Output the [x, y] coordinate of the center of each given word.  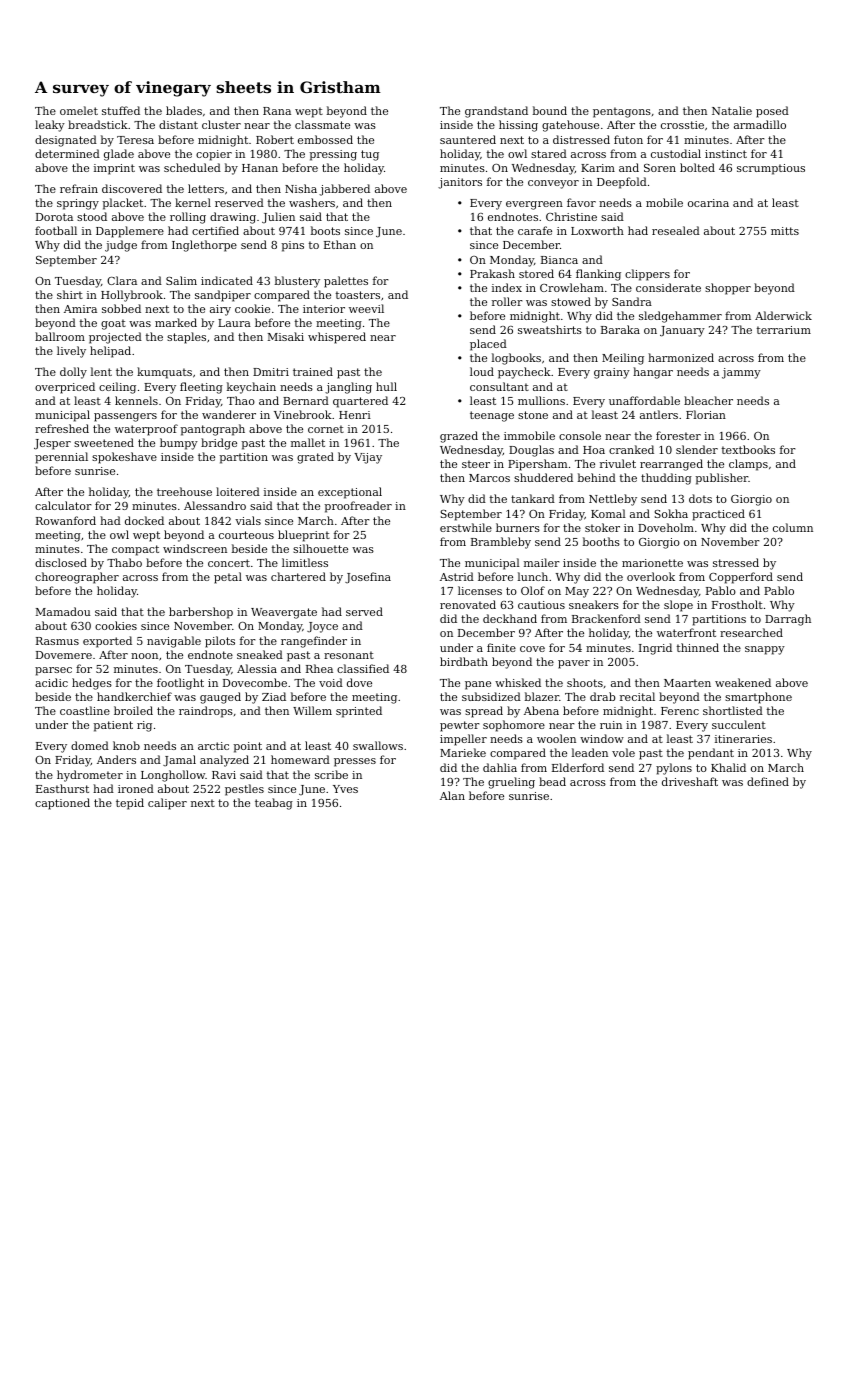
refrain [79, 188]
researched [751, 632]
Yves [345, 789]
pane [478, 685]
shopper [728, 289]
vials [248, 520]
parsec [53, 671]
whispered [337, 338]
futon [628, 139]
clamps [748, 465]
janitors [460, 183]
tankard [533, 498]
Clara [122, 280]
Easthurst [62, 788]
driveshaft [690, 781]
